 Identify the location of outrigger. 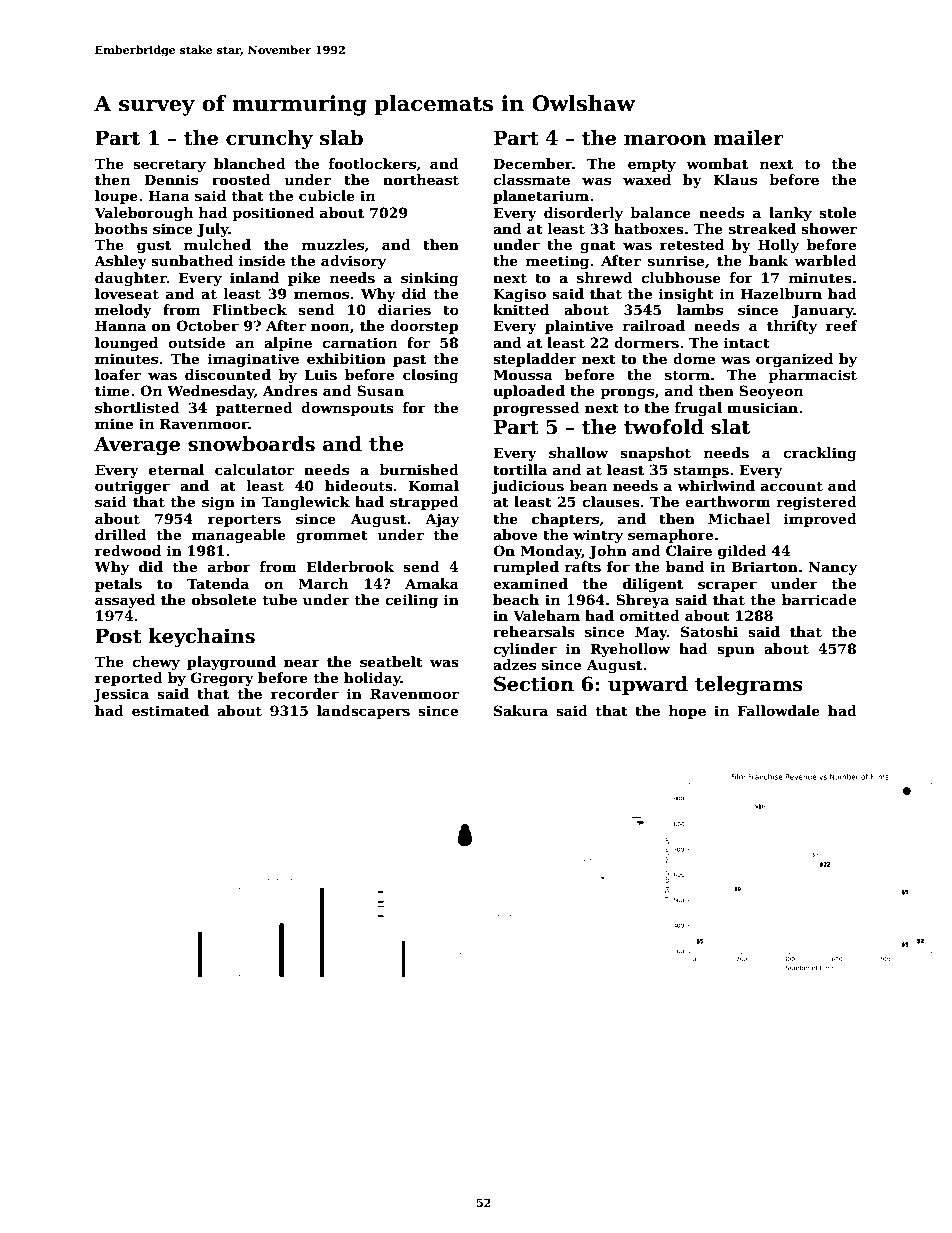
(132, 487).
